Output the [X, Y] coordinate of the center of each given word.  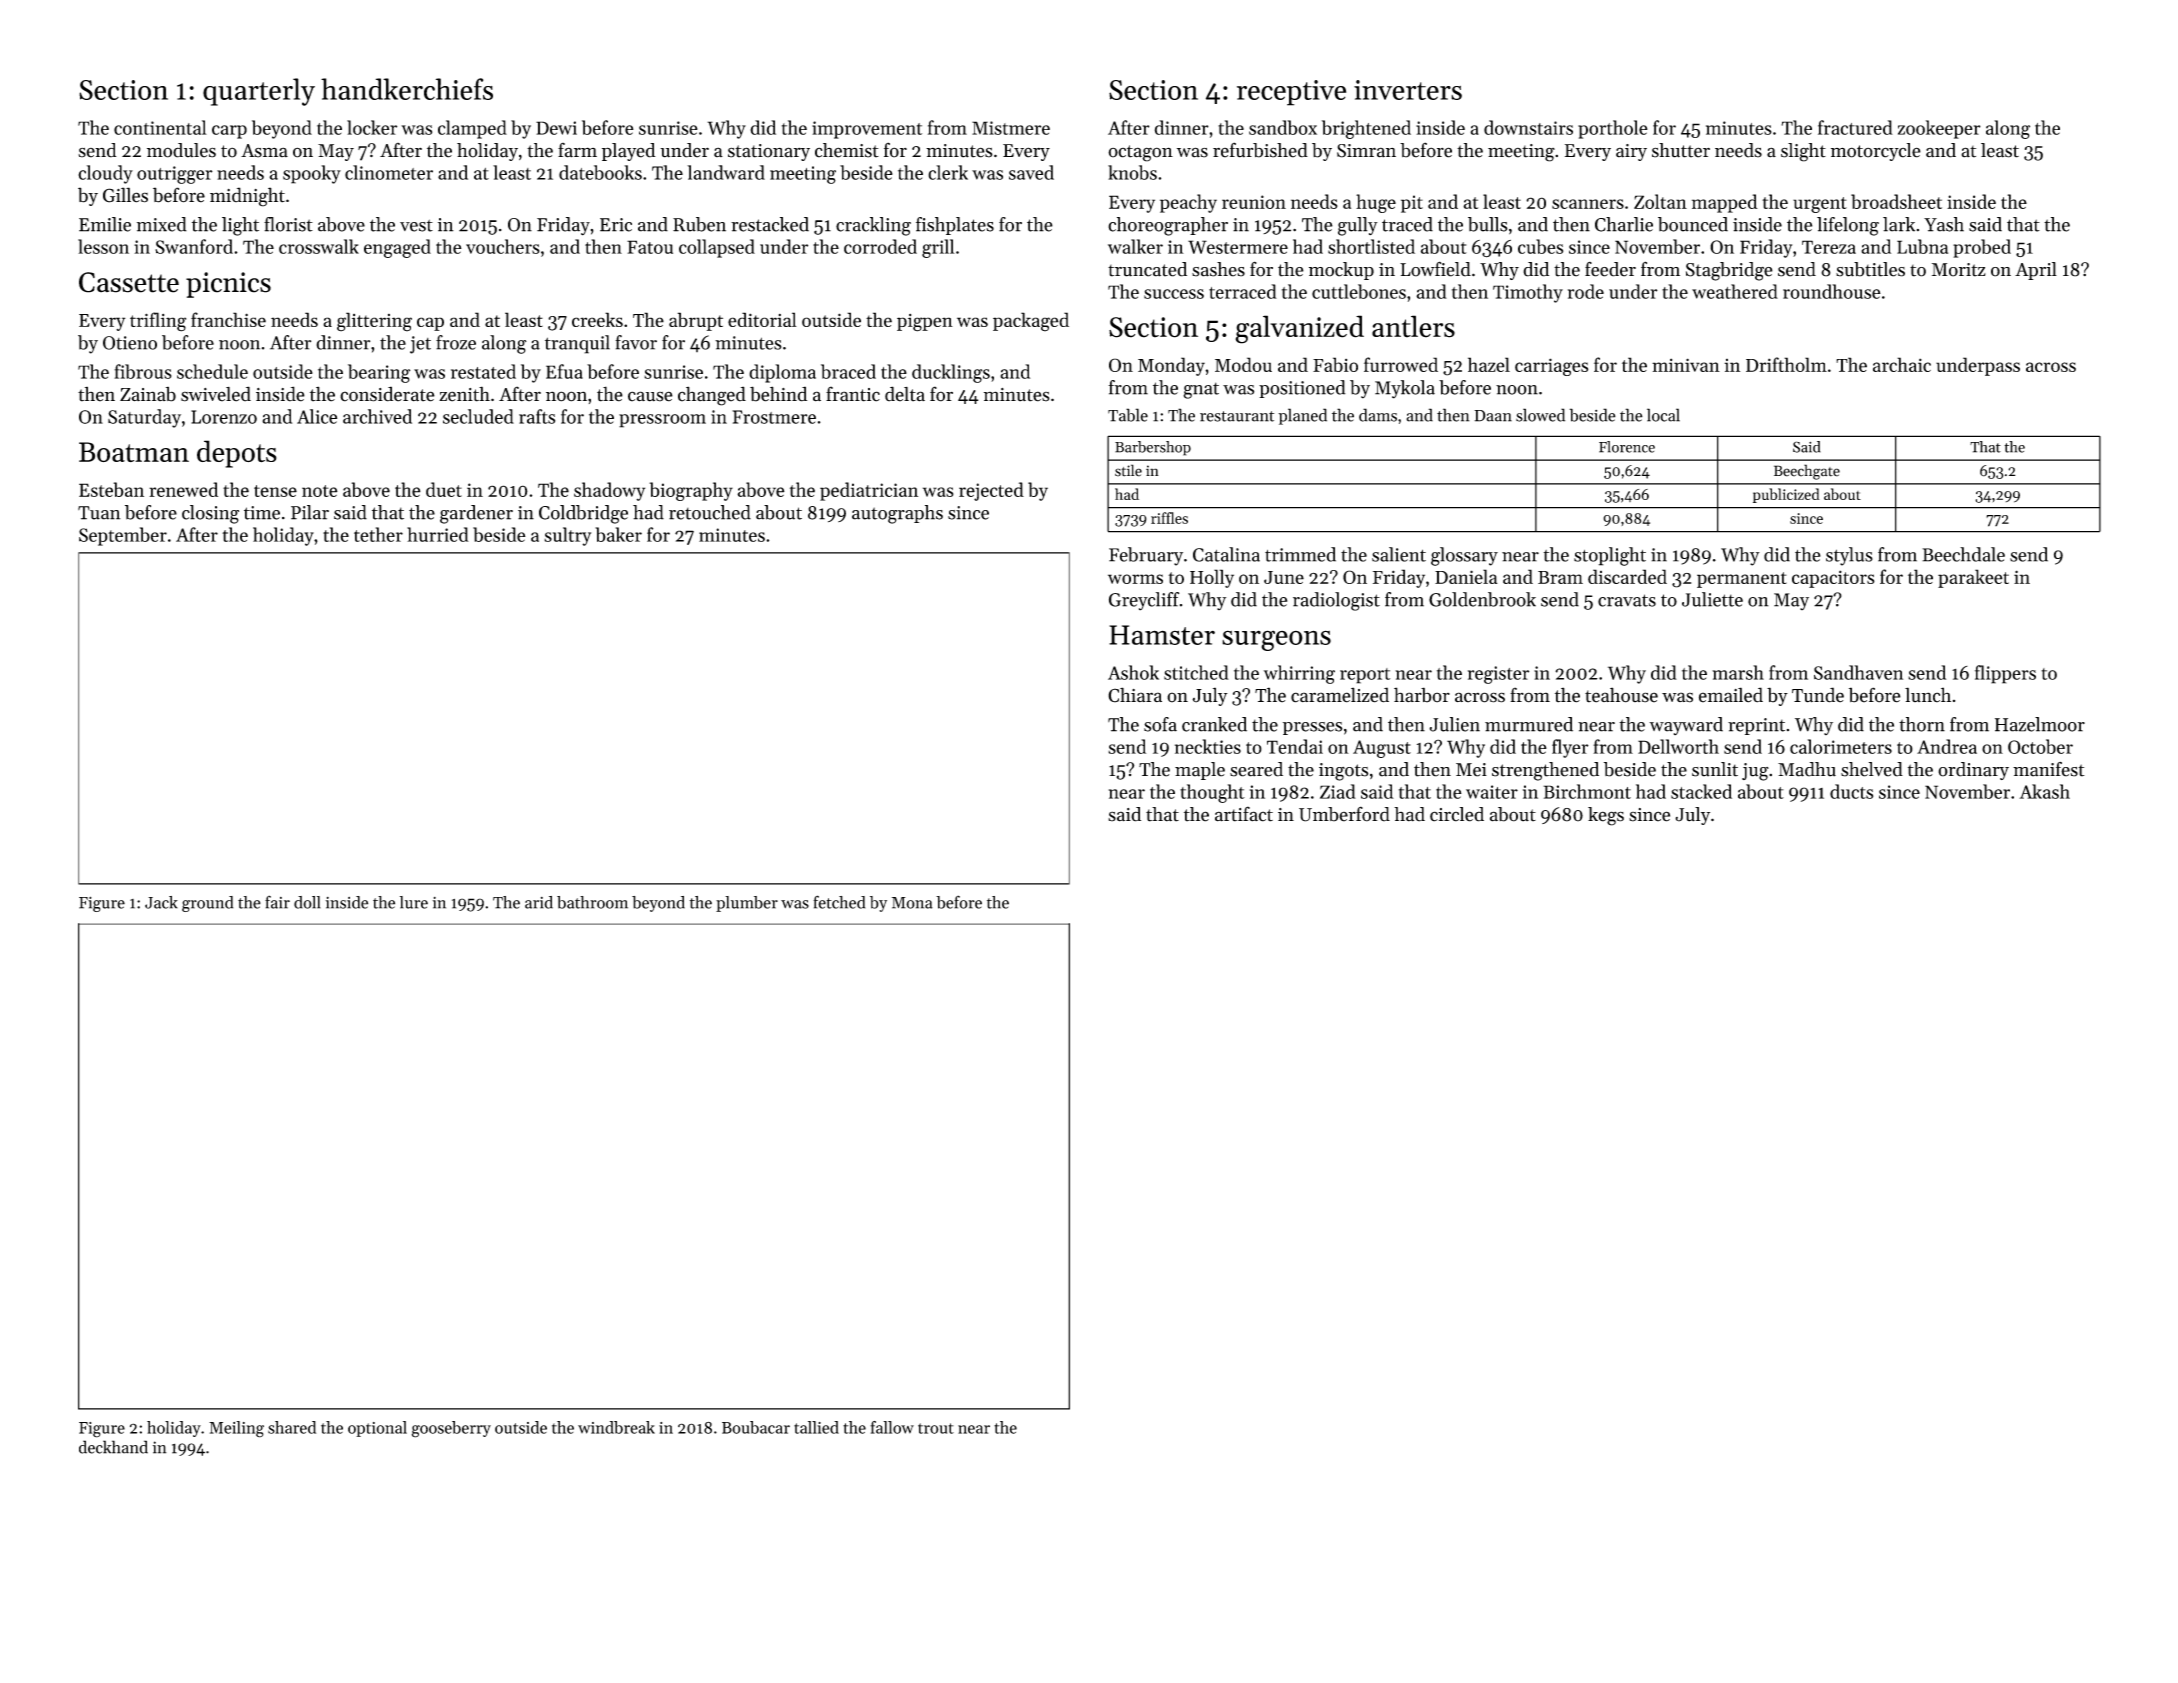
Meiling [236, 1429]
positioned [1302, 389]
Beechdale [1963, 554]
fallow [892, 1427]
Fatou [650, 247]
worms [1135, 579]
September [123, 536]
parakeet [1973, 578]
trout [936, 1428]
